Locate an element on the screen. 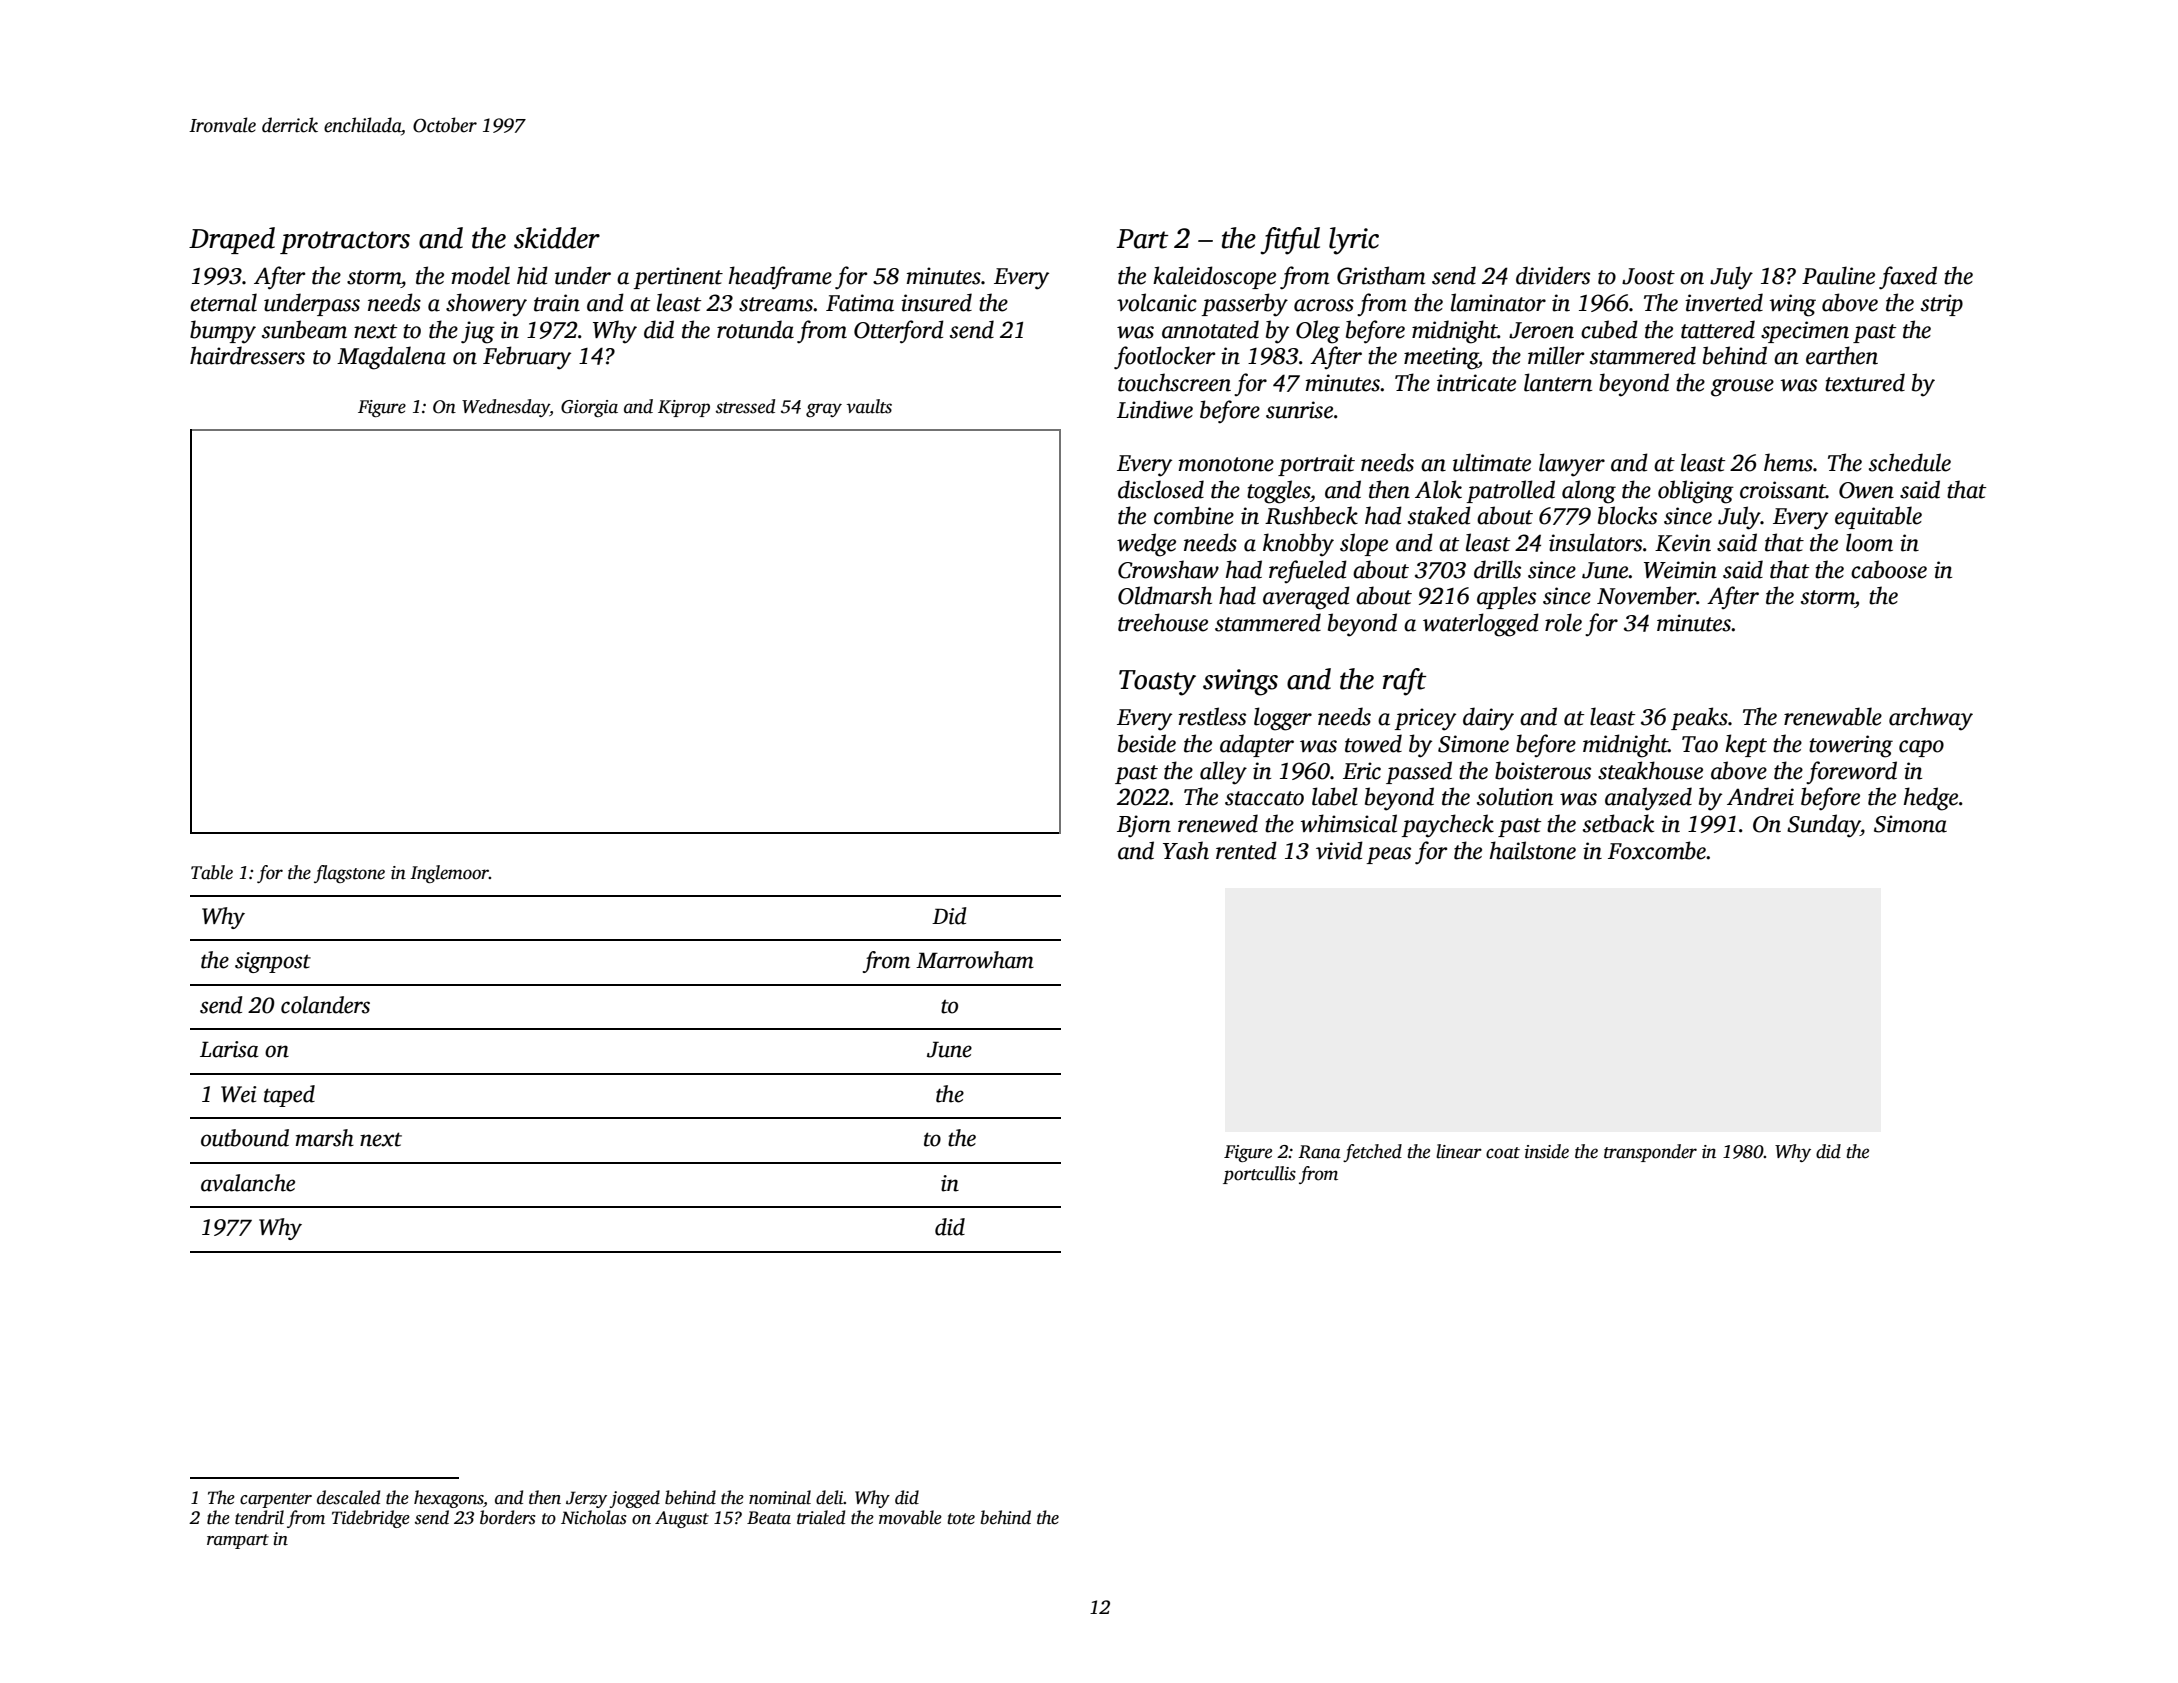  outbound is located at coordinates (245, 1138).
